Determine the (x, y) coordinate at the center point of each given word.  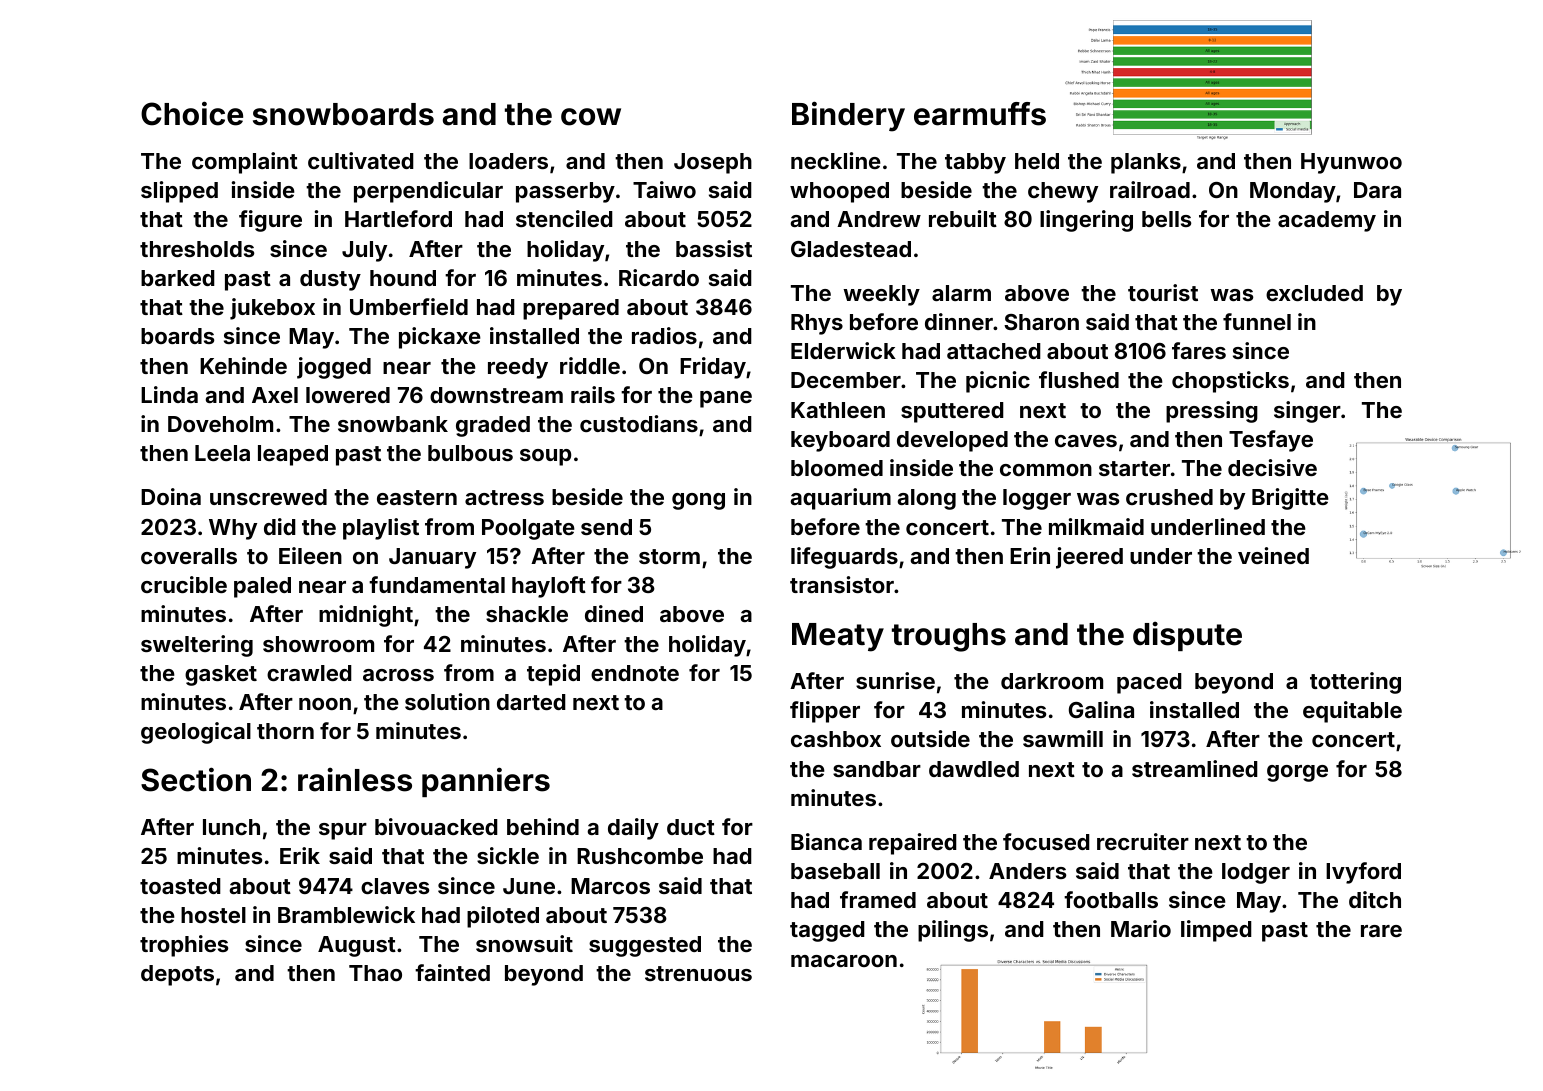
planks (1146, 163)
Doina (171, 496)
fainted (452, 972)
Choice (192, 113)
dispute (1187, 636)
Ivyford (1363, 873)
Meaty (838, 637)
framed (878, 899)
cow (591, 117)
